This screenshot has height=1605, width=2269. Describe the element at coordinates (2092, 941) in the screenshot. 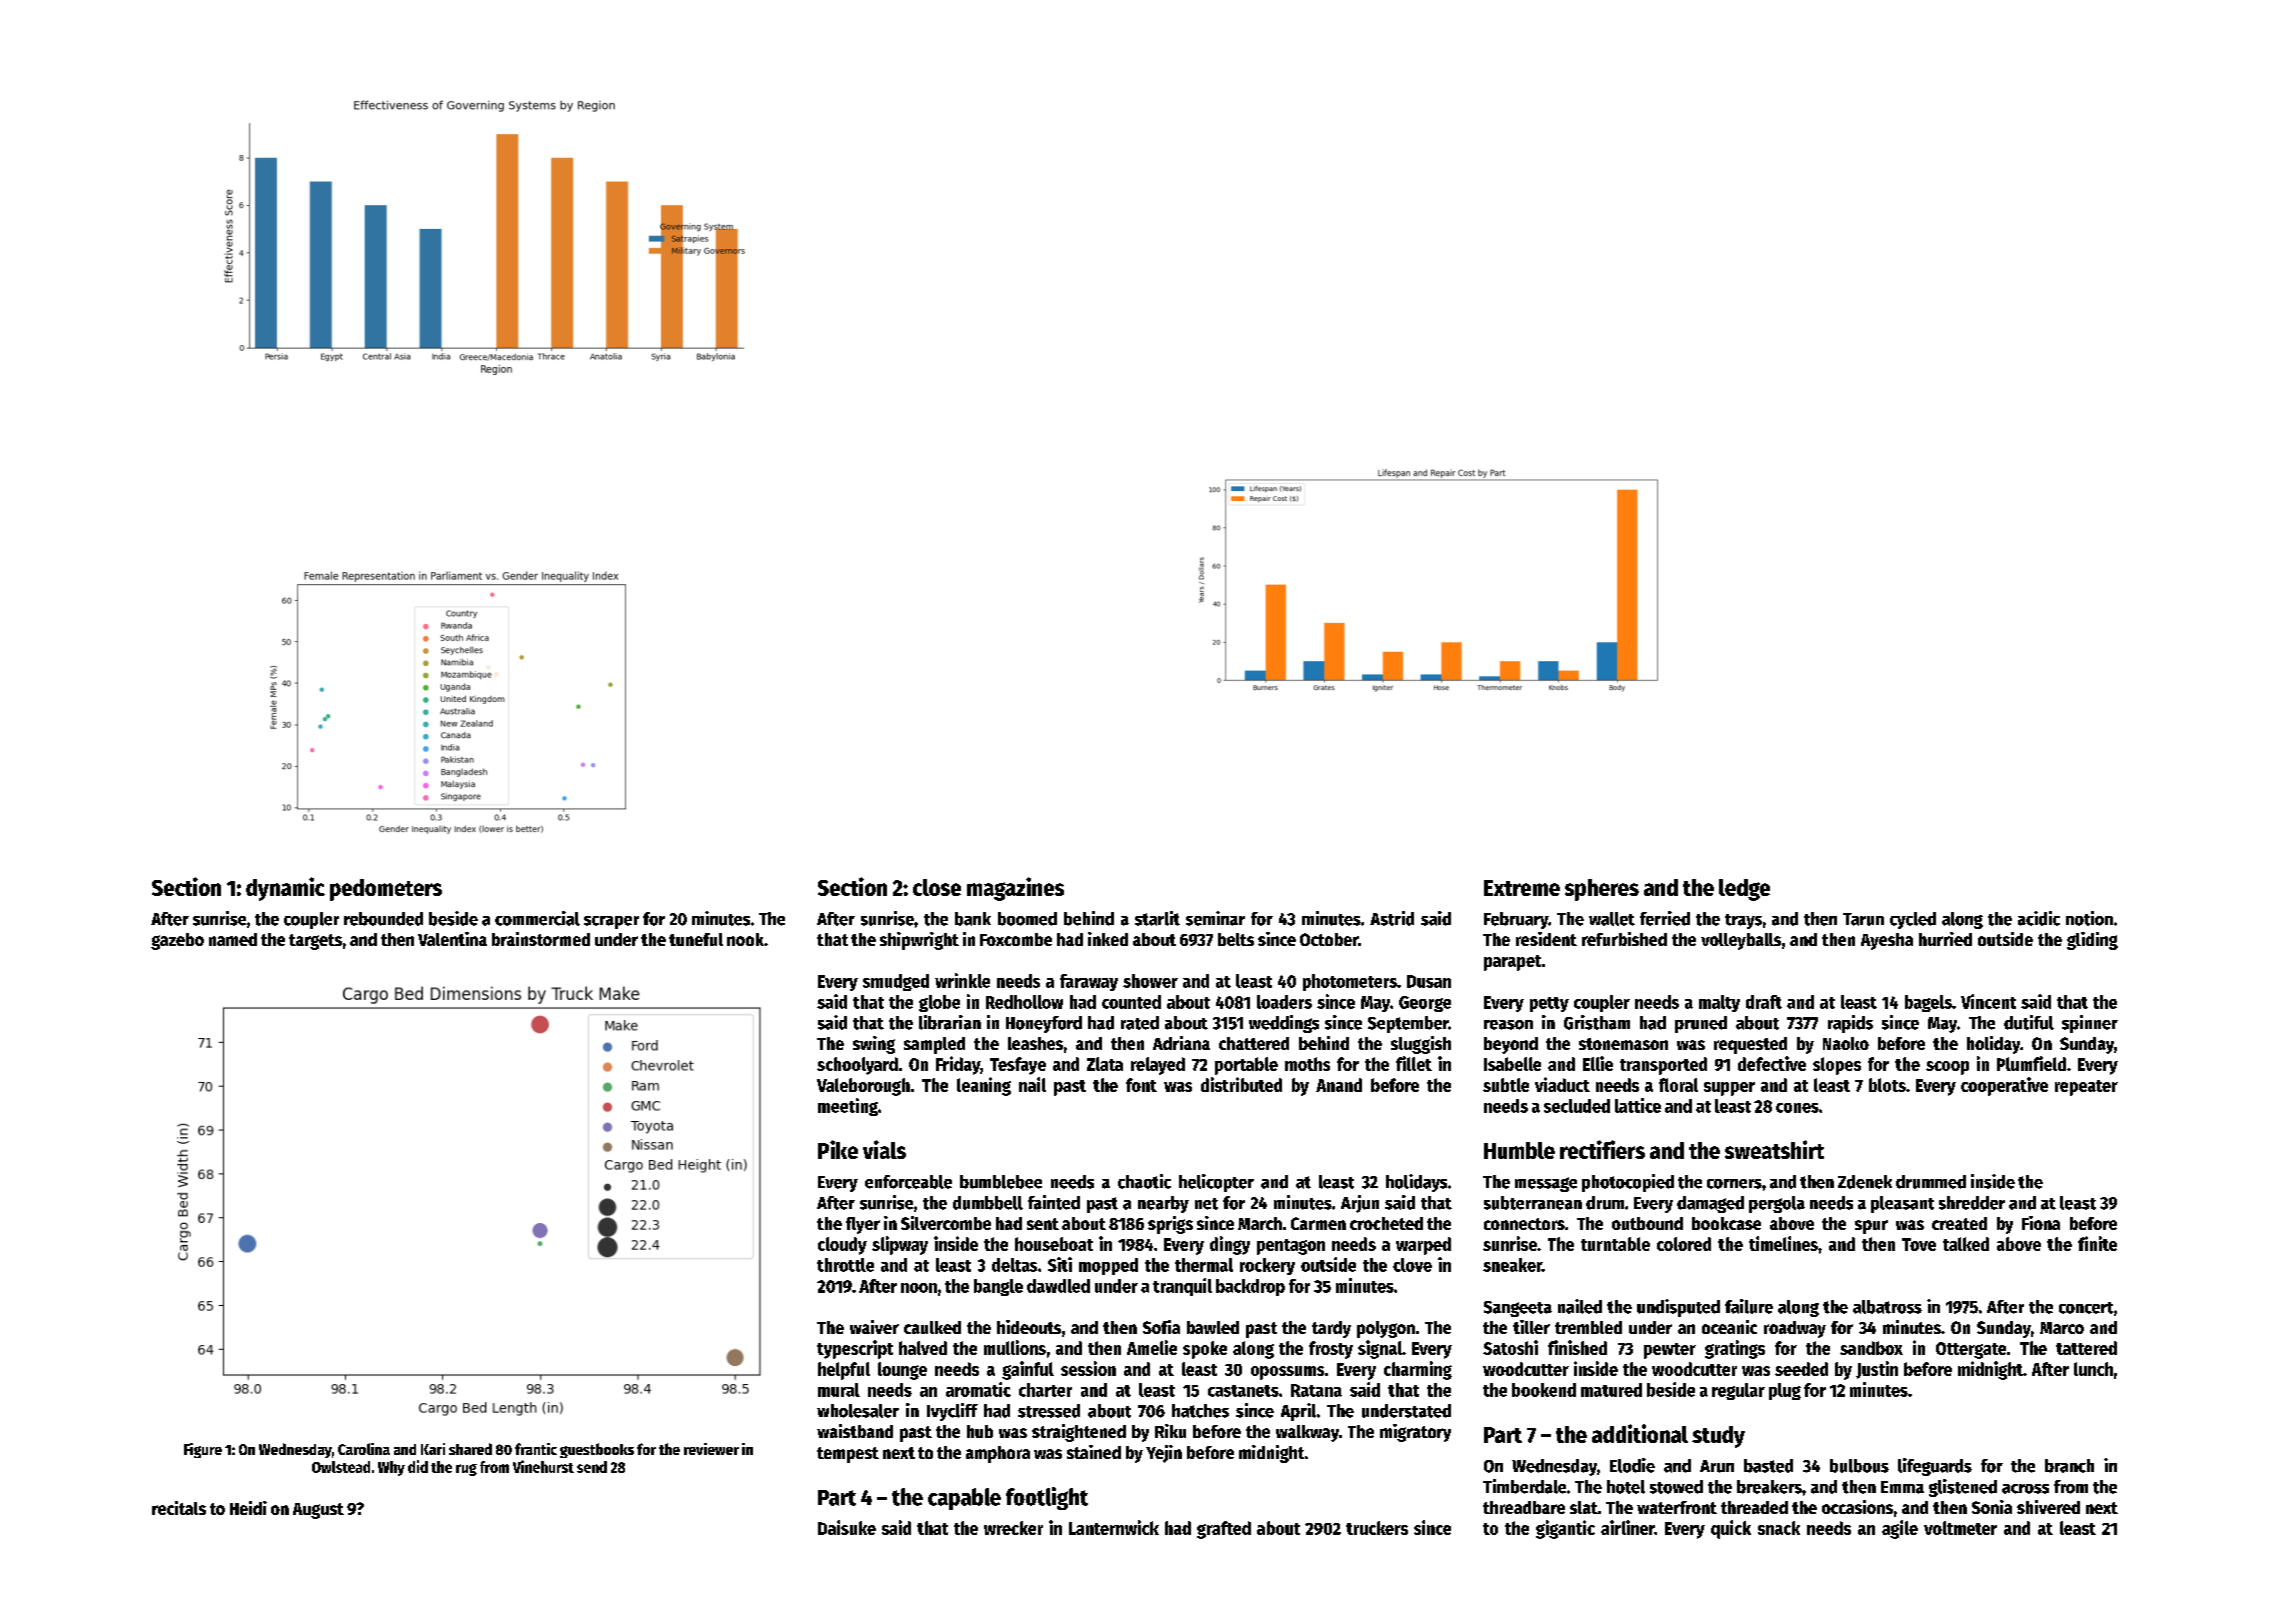

I see `gliding` at that location.
